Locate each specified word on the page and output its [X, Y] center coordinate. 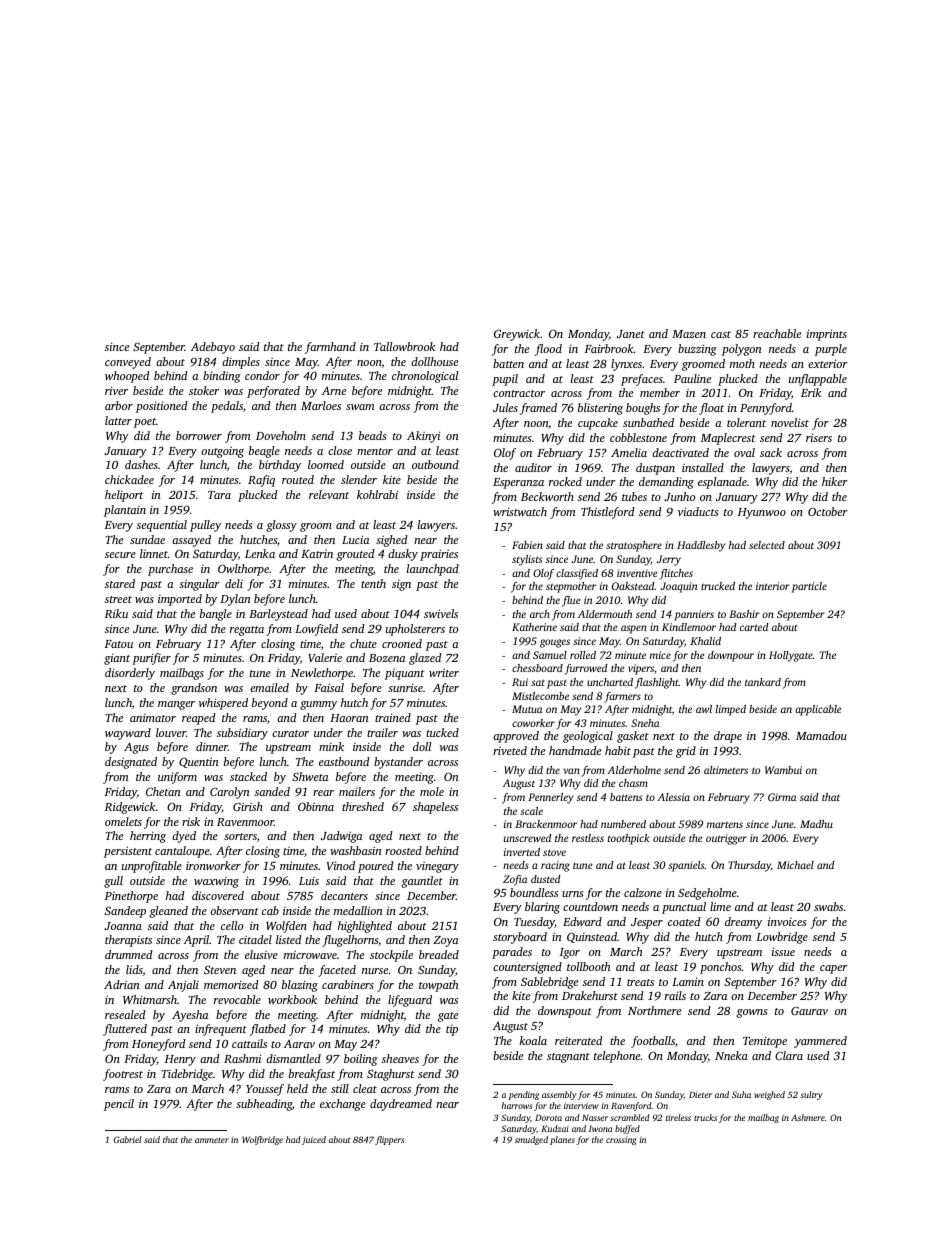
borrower [199, 435]
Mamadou [821, 735]
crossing [621, 1140]
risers [819, 437]
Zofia [515, 880]
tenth [373, 583]
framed [538, 409]
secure [120, 555]
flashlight [657, 683]
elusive [261, 954]
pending [524, 1095]
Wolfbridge [262, 1140]
